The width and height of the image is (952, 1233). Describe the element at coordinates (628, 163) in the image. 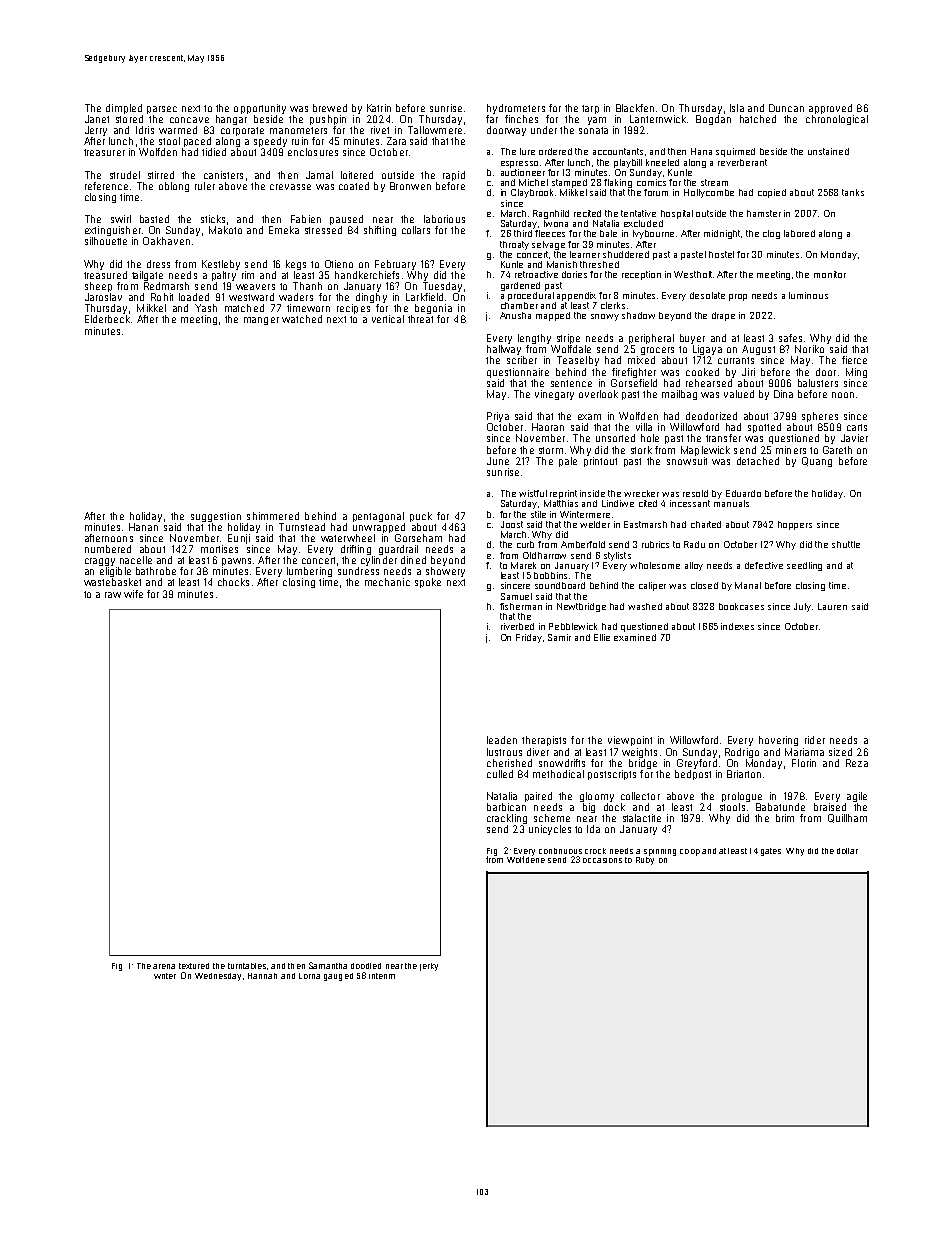

I see `playbill` at that location.
